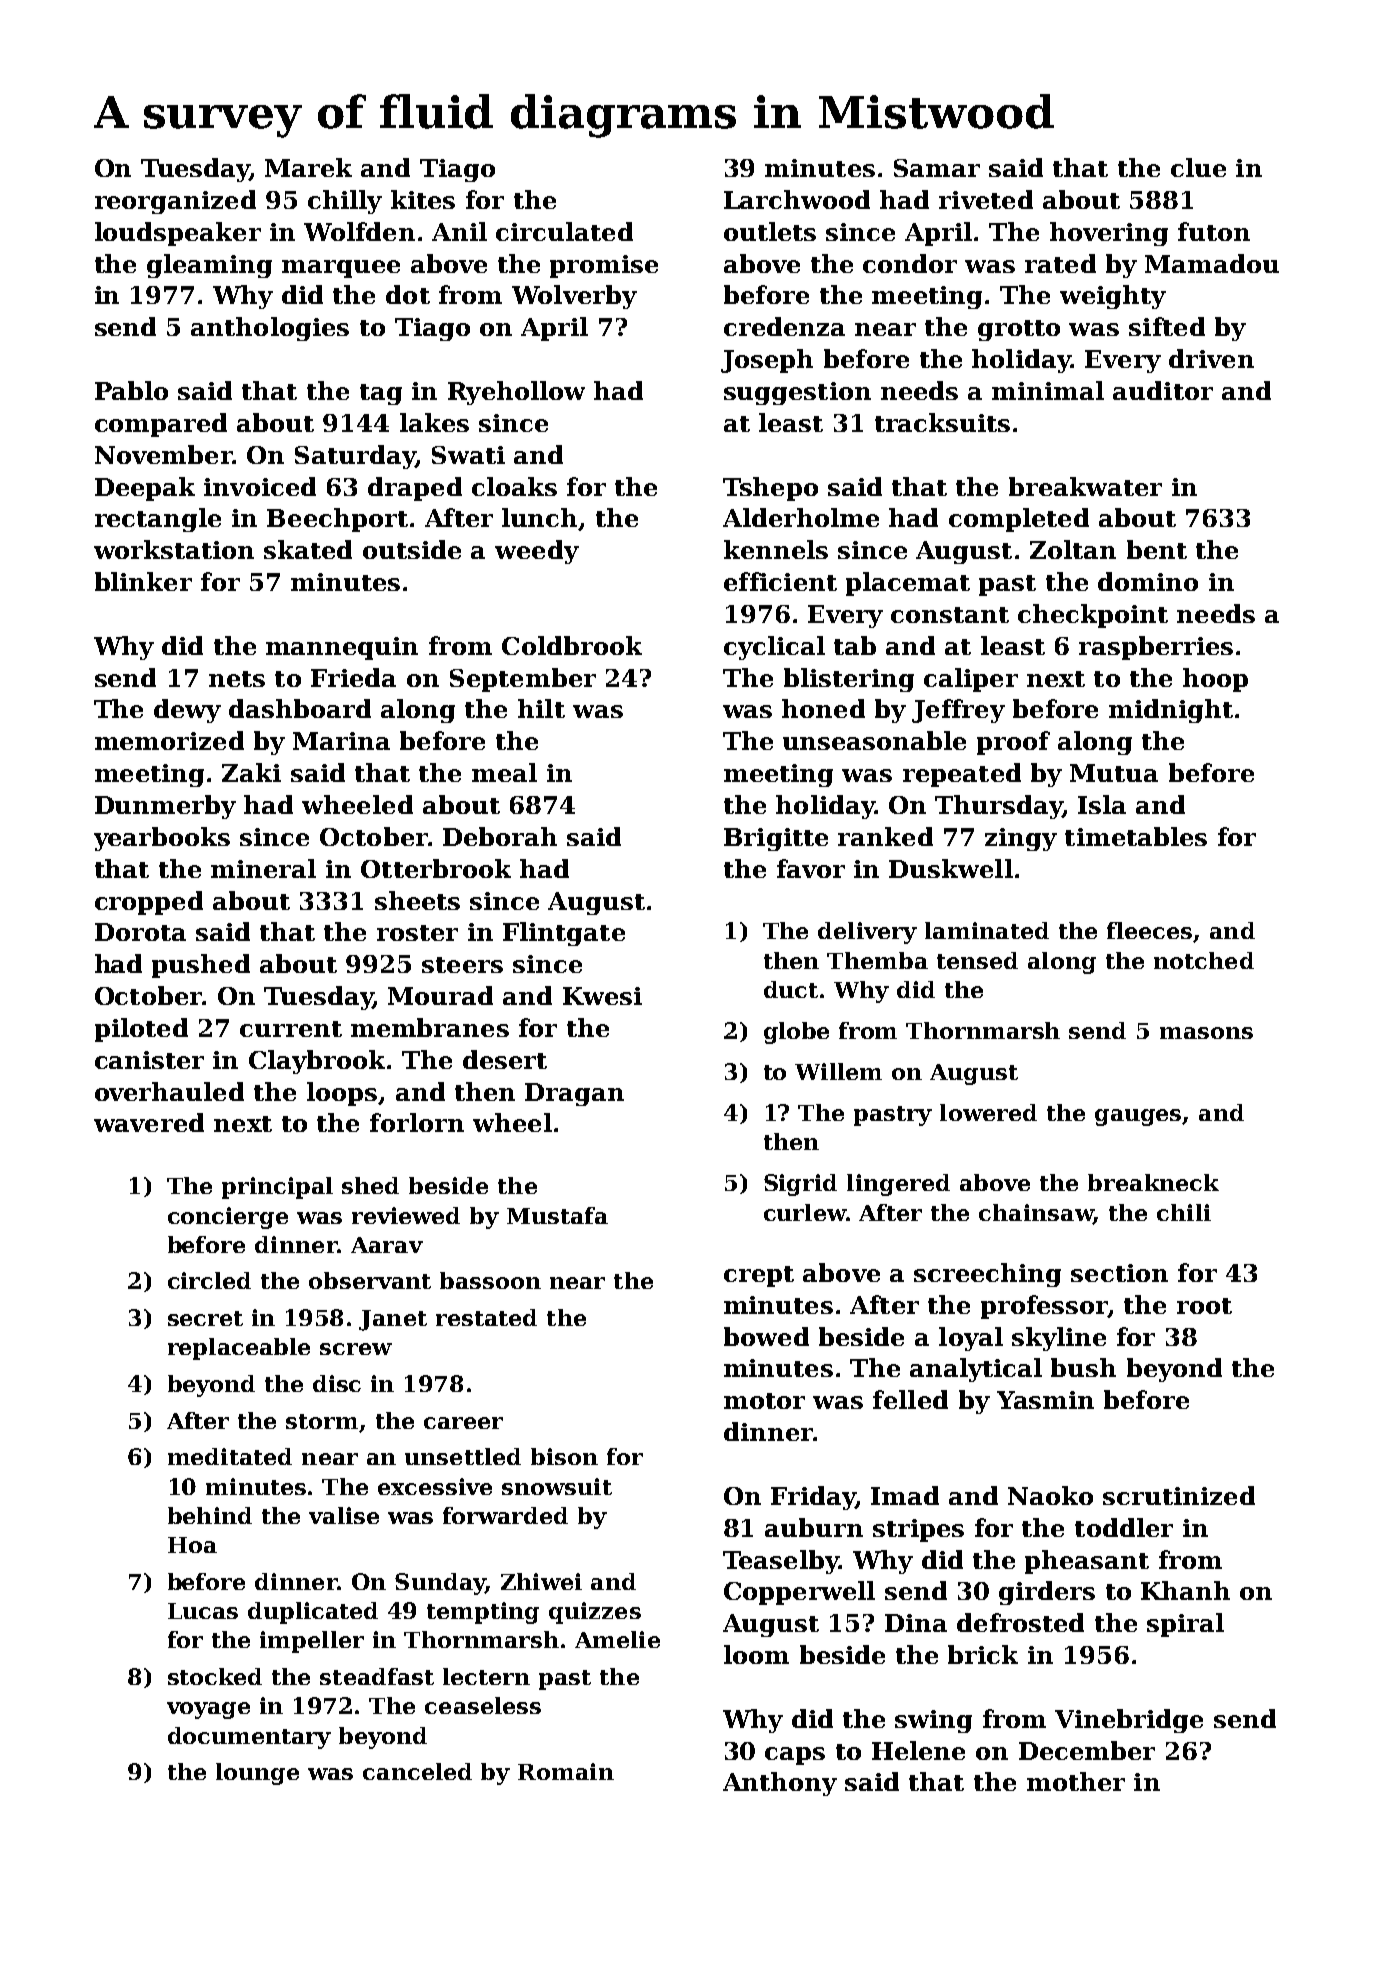  Describe the element at coordinates (270, 329) in the screenshot. I see `anthologies` at that location.
